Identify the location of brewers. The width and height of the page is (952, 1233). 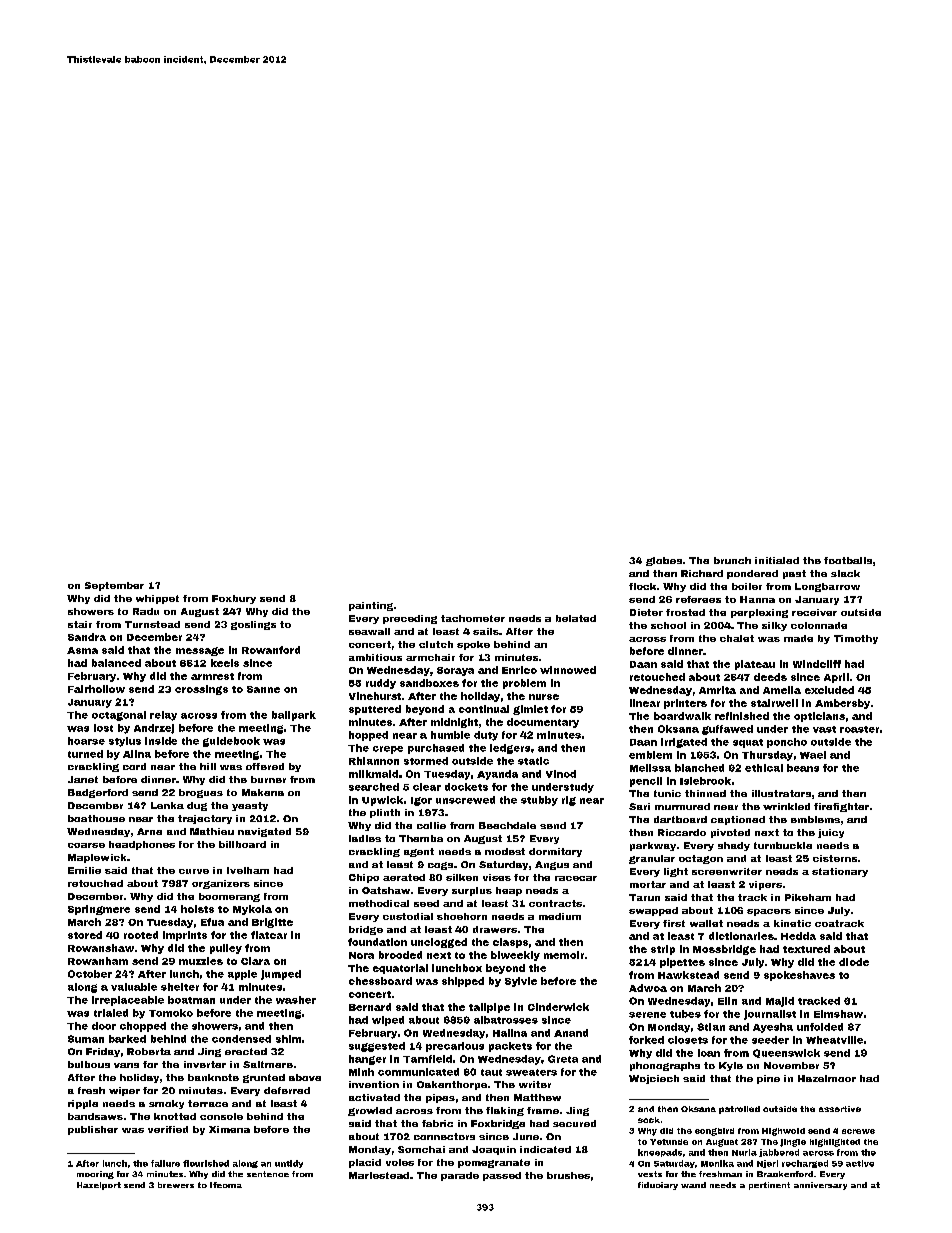
(176, 1185).
